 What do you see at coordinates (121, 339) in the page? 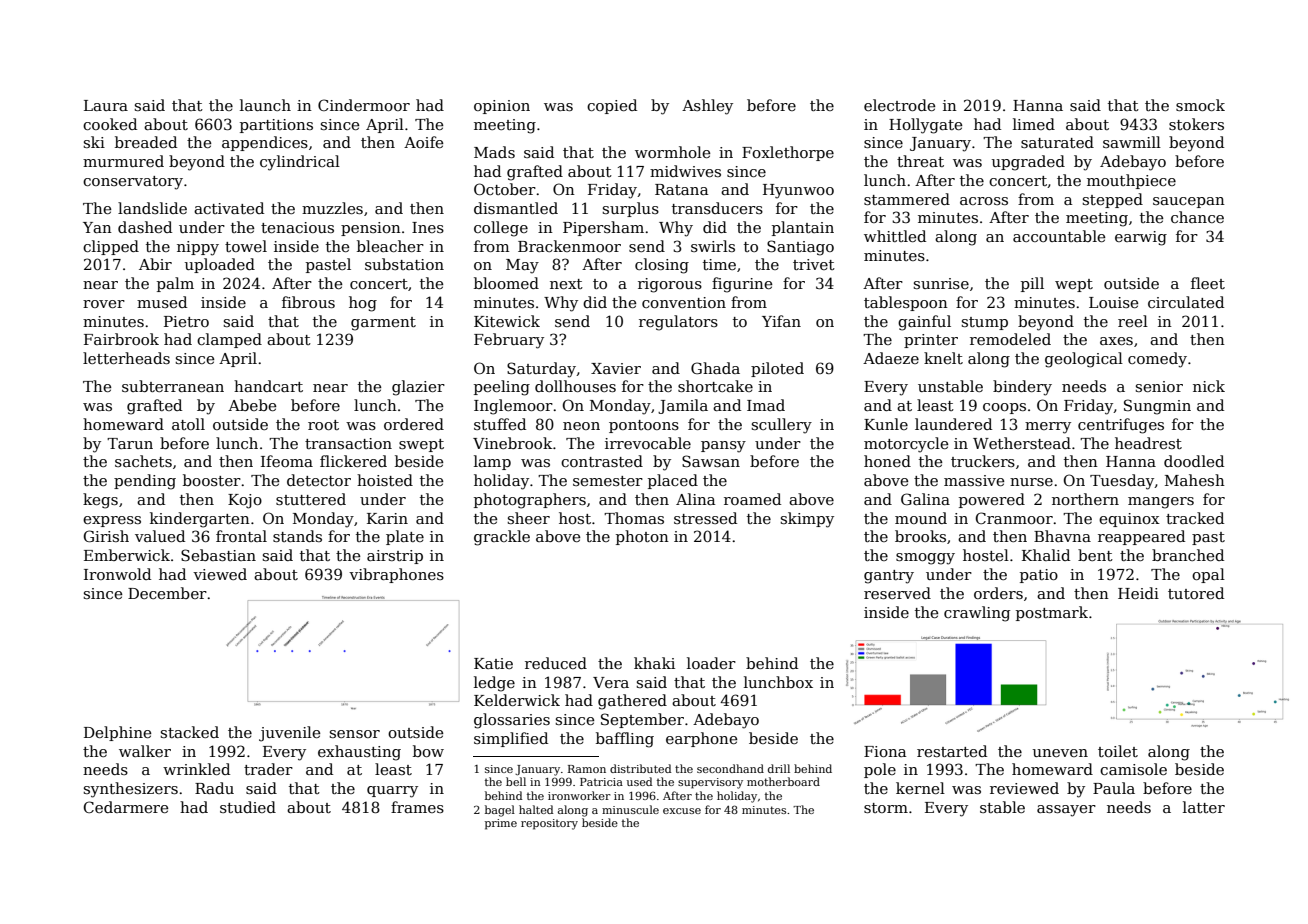
I see `Fairbrook` at bounding box center [121, 339].
